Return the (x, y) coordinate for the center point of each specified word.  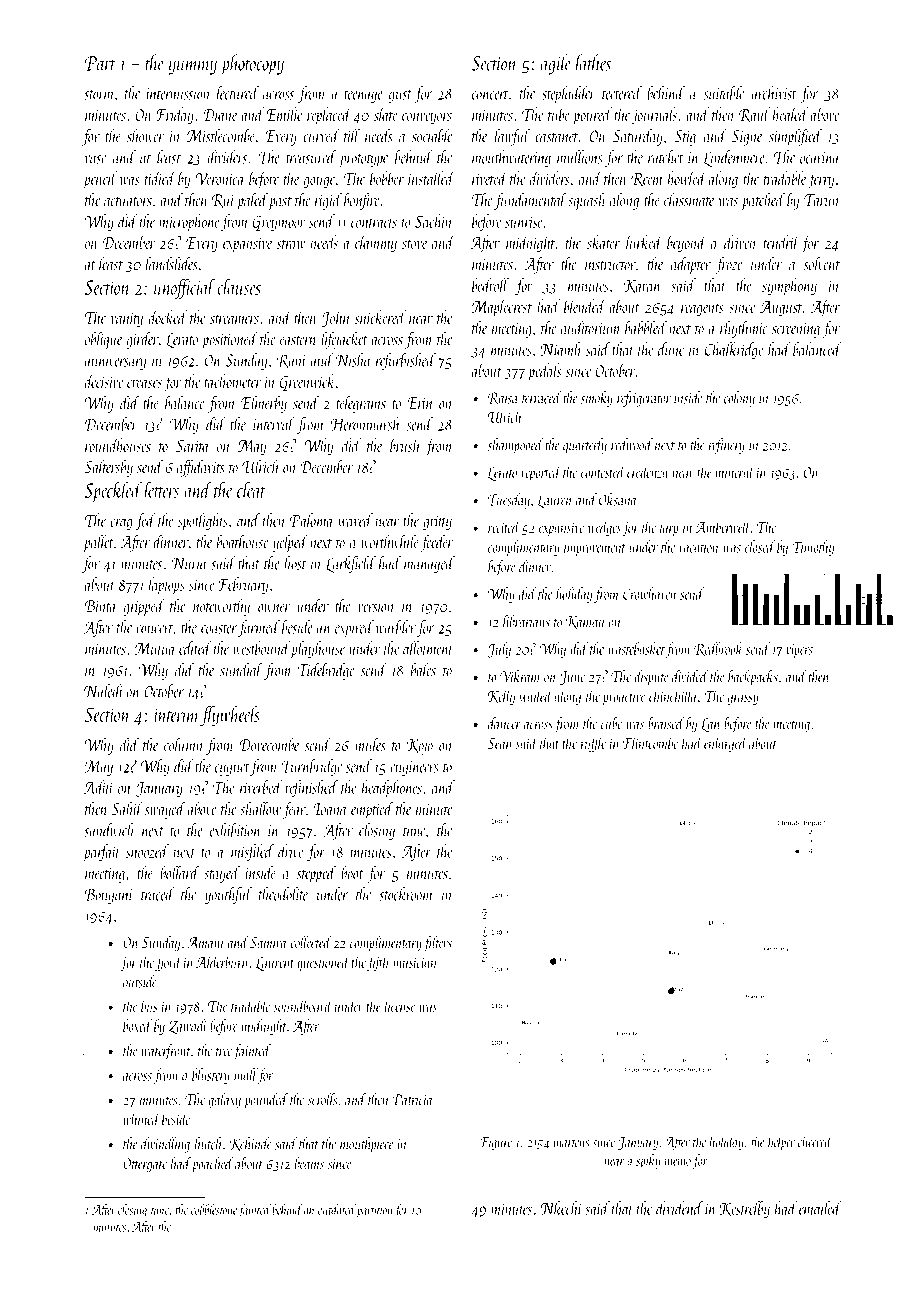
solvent (822, 264)
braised (666, 723)
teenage (363, 96)
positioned (230, 340)
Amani (205, 943)
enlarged (726, 744)
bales (423, 669)
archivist (774, 93)
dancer (504, 723)
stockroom (405, 894)
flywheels (230, 716)
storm (99, 95)
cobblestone (214, 1209)
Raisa (503, 398)
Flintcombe (650, 742)
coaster (219, 629)
